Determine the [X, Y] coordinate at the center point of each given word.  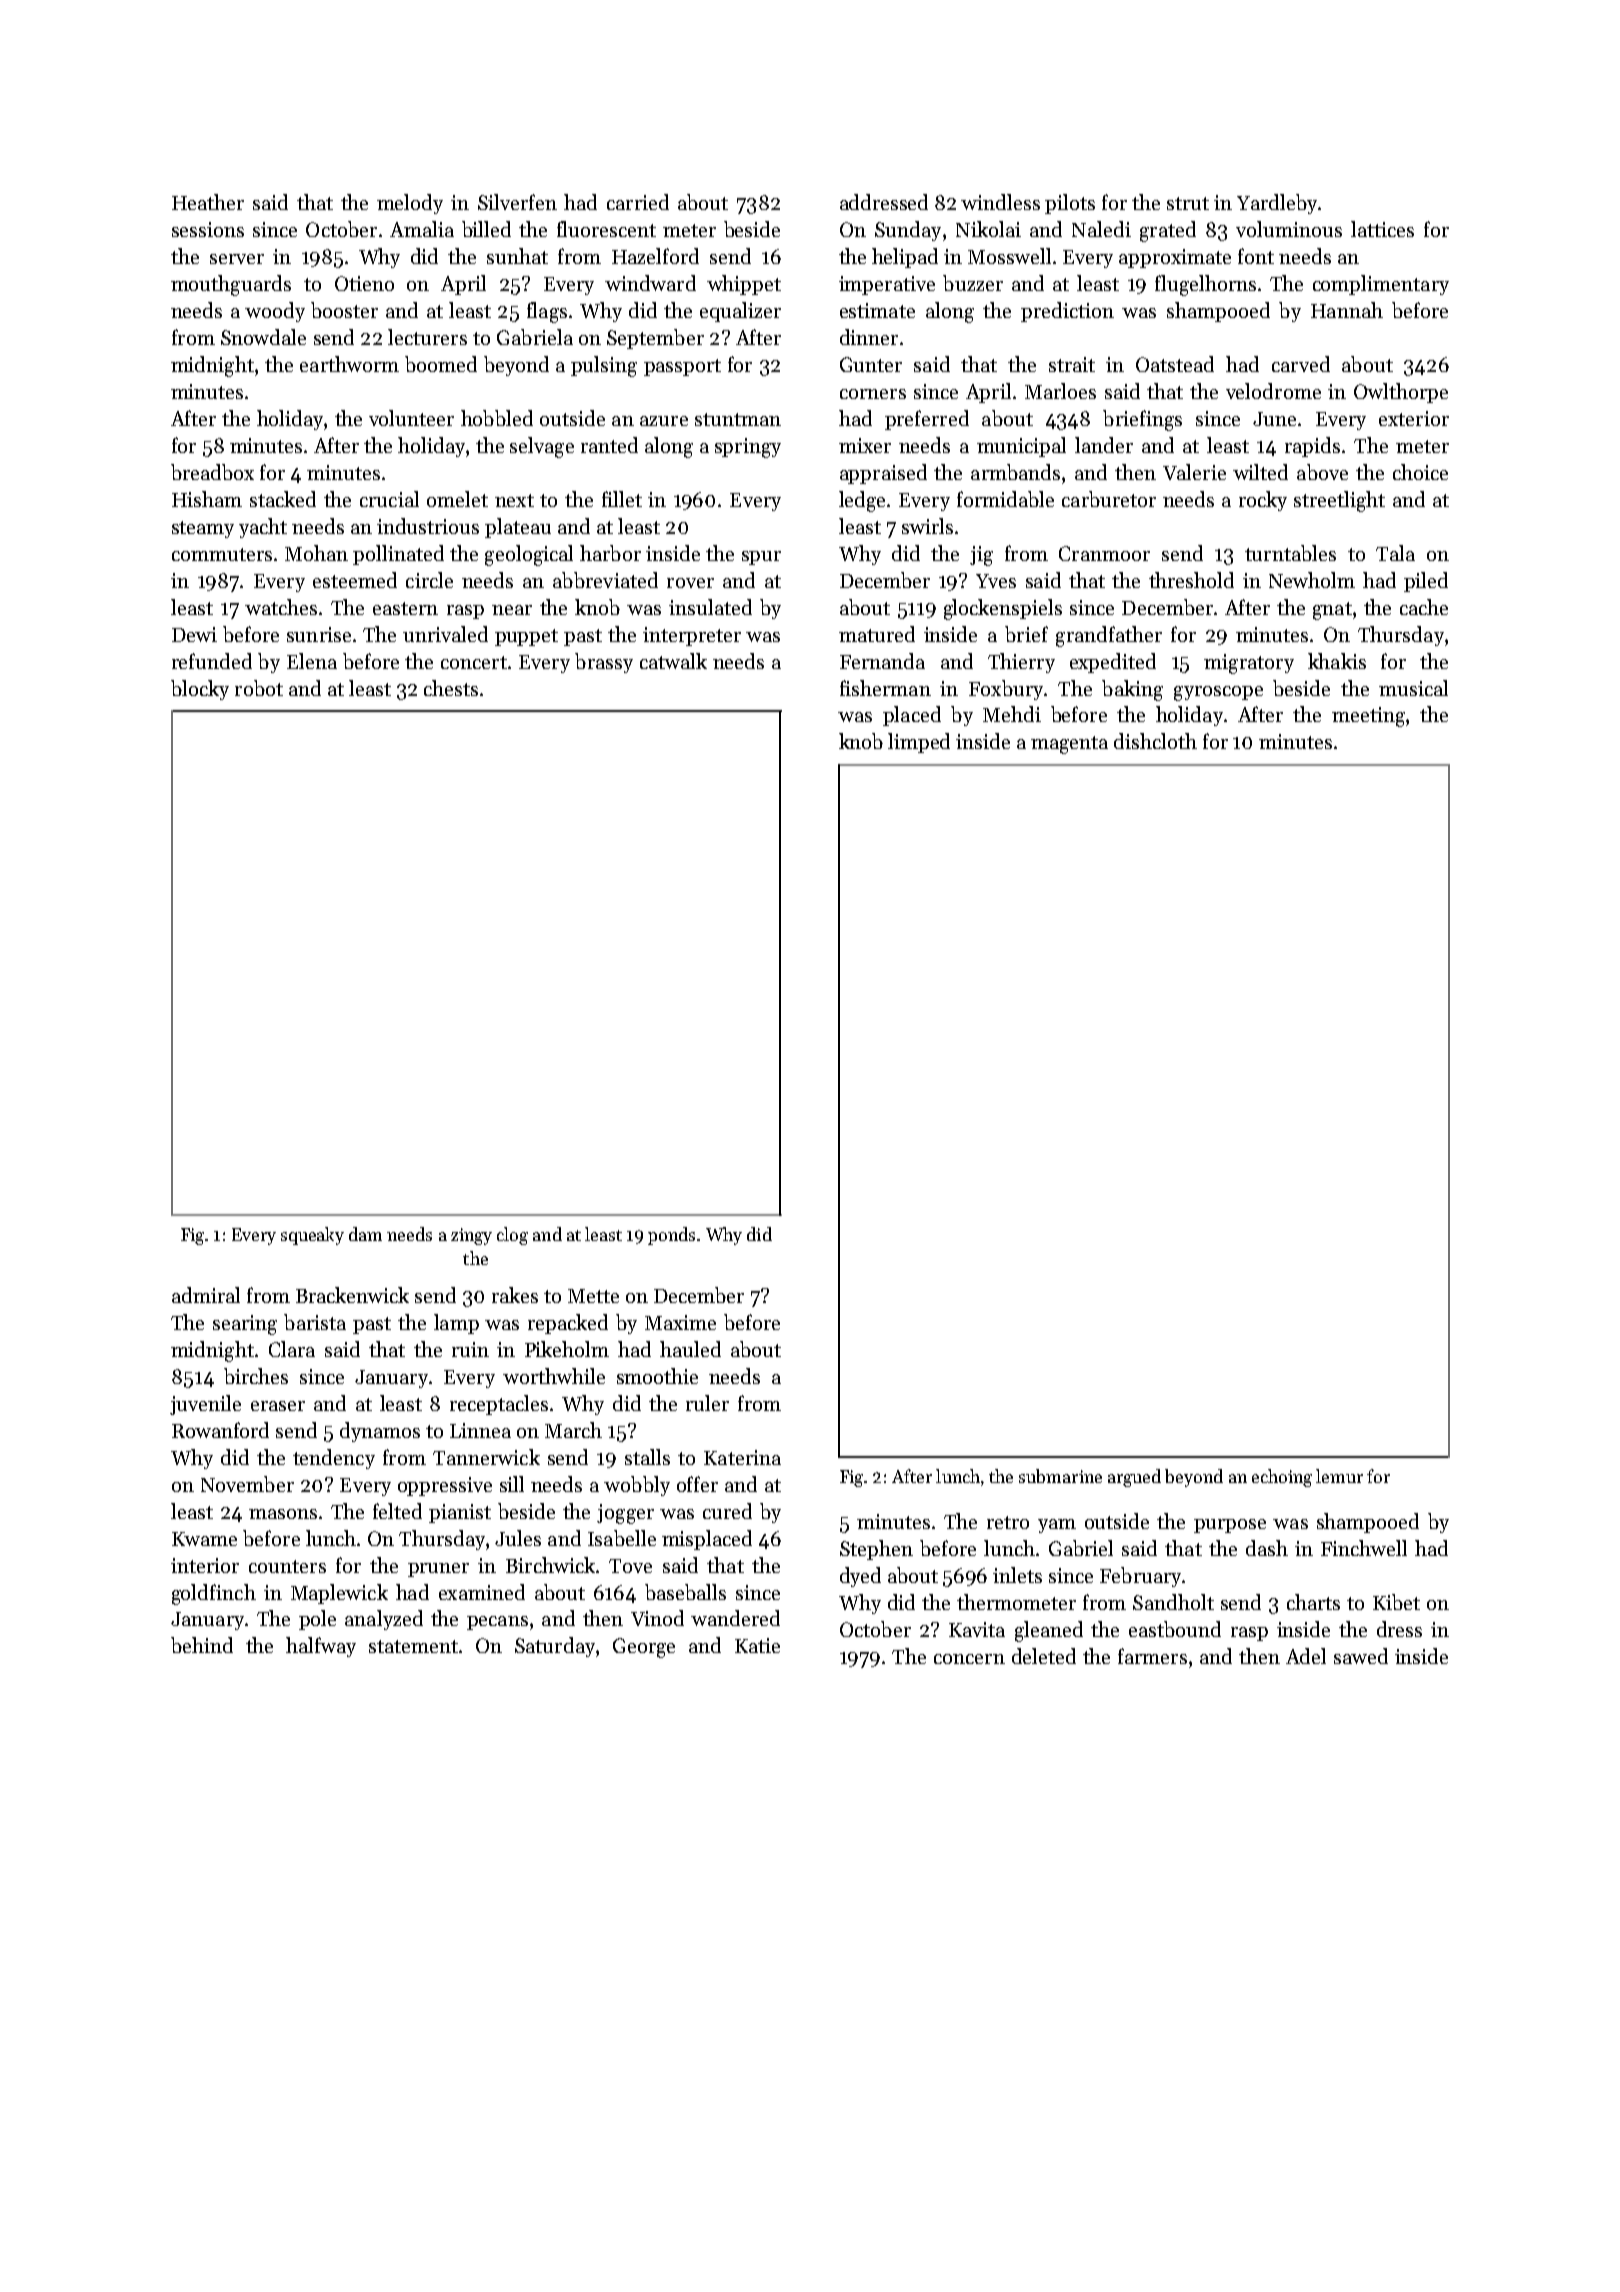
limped [919, 743]
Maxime [680, 1322]
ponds [671, 1236]
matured [877, 634]
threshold [1191, 580]
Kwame [204, 1539]
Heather [208, 202]
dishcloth [1155, 741]
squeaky [312, 1236]
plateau [518, 528]
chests [451, 688]
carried [638, 202]
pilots [1070, 204]
